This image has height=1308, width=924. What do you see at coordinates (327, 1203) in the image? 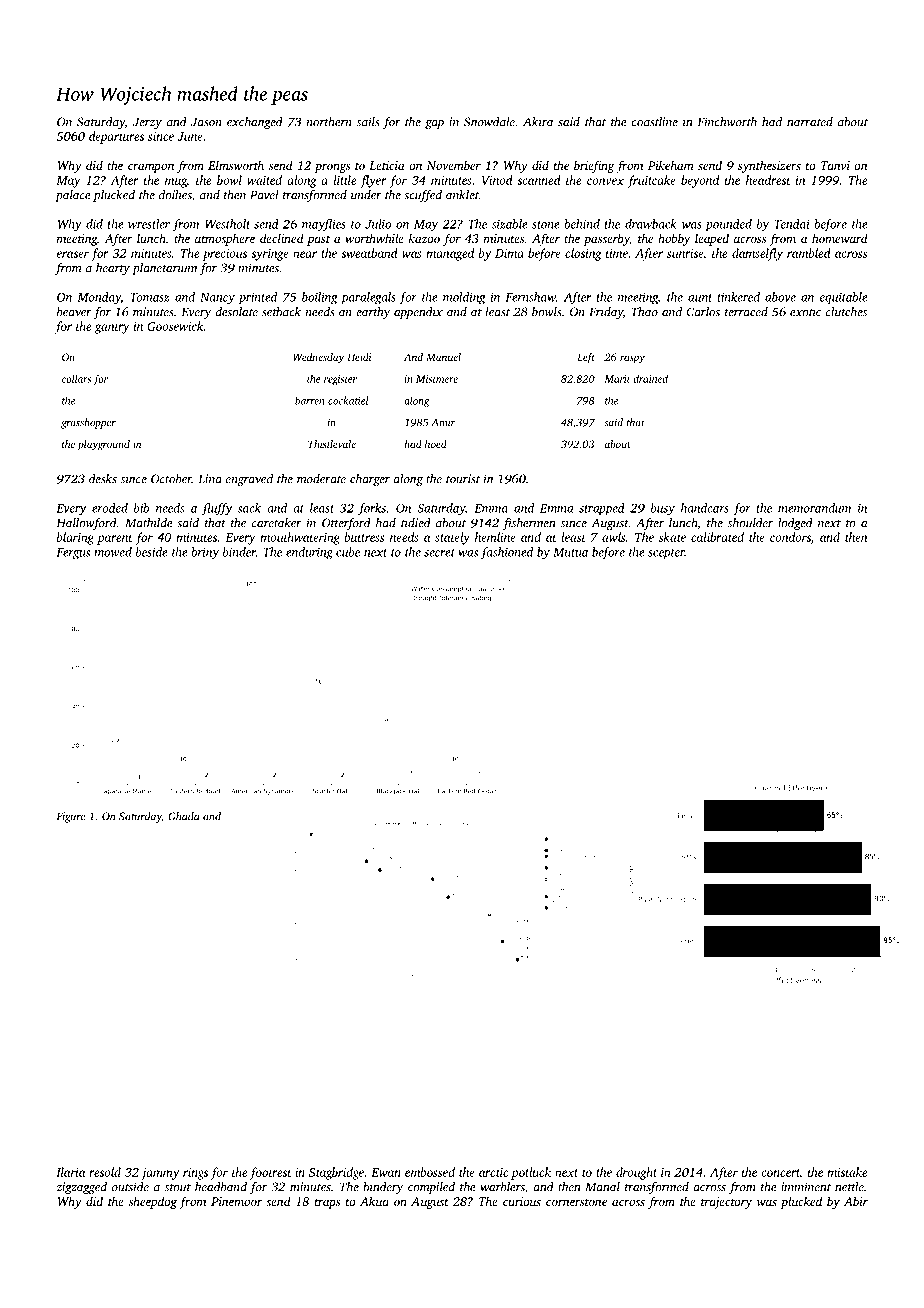
I see `traps` at bounding box center [327, 1203].
